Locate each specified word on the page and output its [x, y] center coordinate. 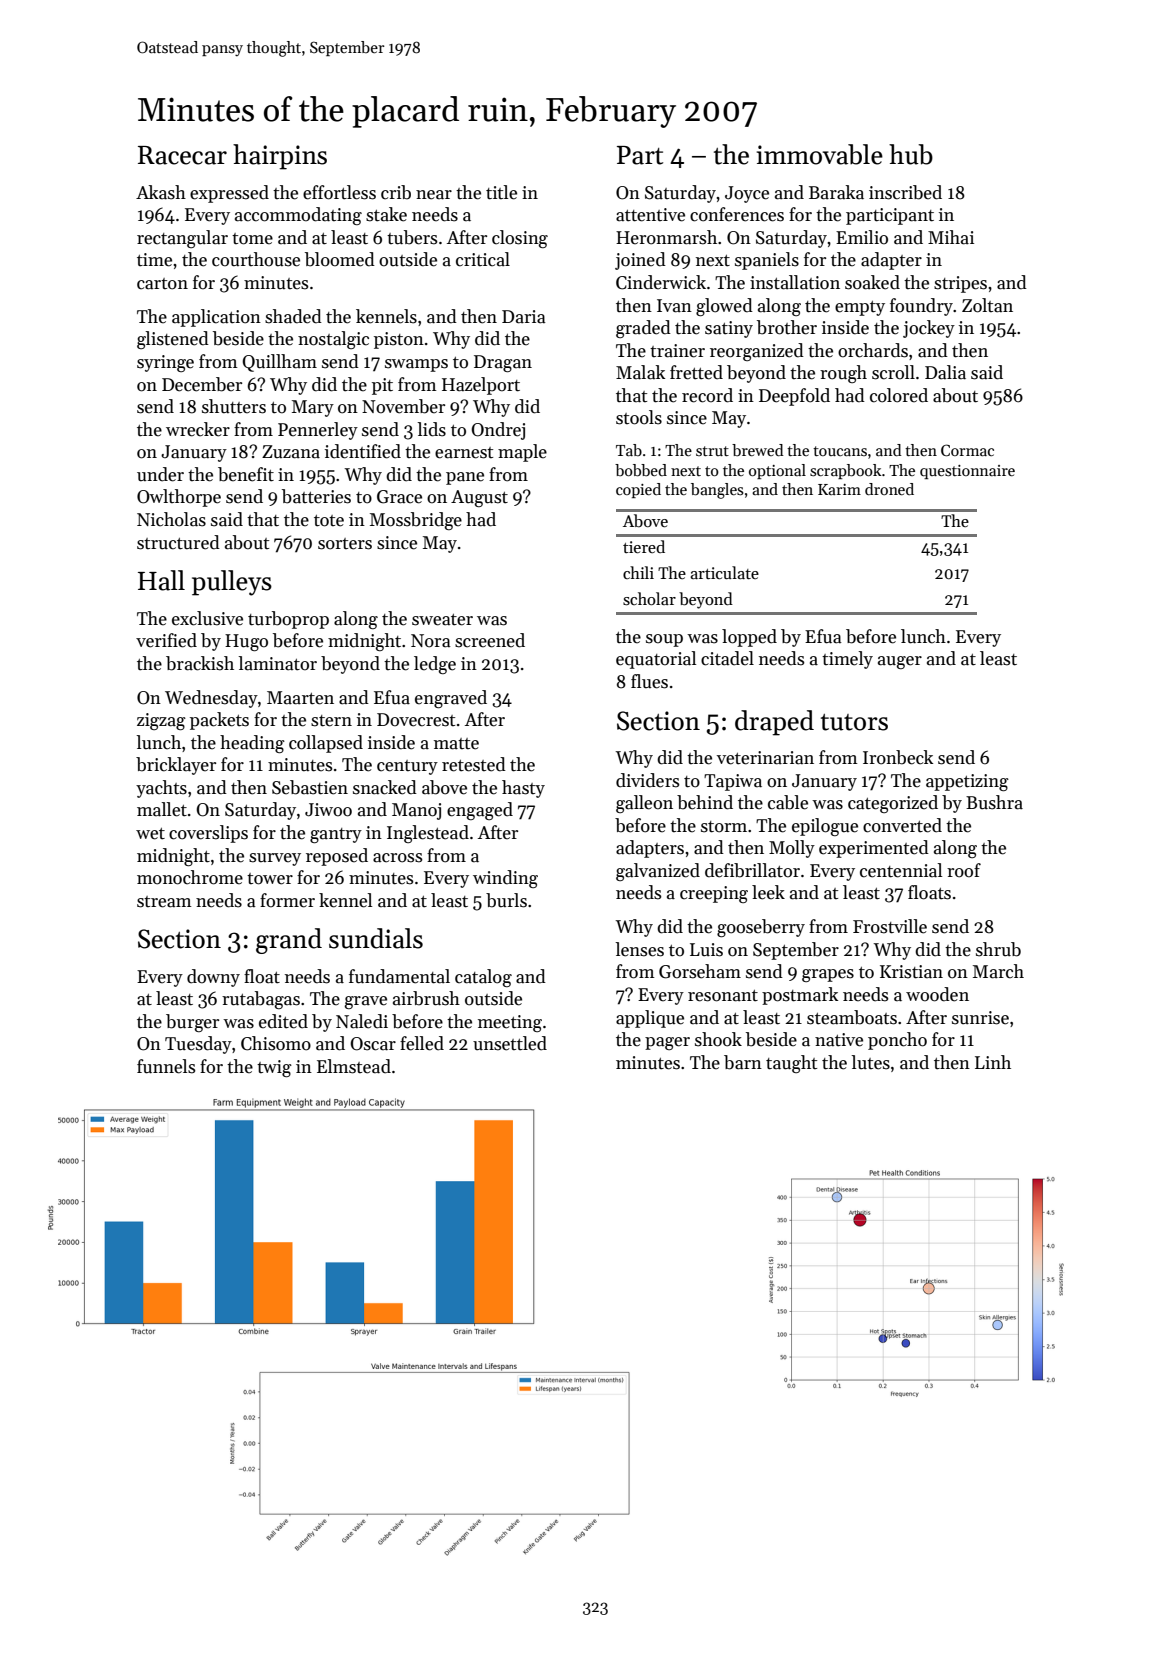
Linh [993, 1062]
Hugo [246, 642]
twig [274, 1068]
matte [456, 744]
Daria [524, 317]
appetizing [967, 782]
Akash [161, 192]
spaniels [767, 261]
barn [743, 1062]
